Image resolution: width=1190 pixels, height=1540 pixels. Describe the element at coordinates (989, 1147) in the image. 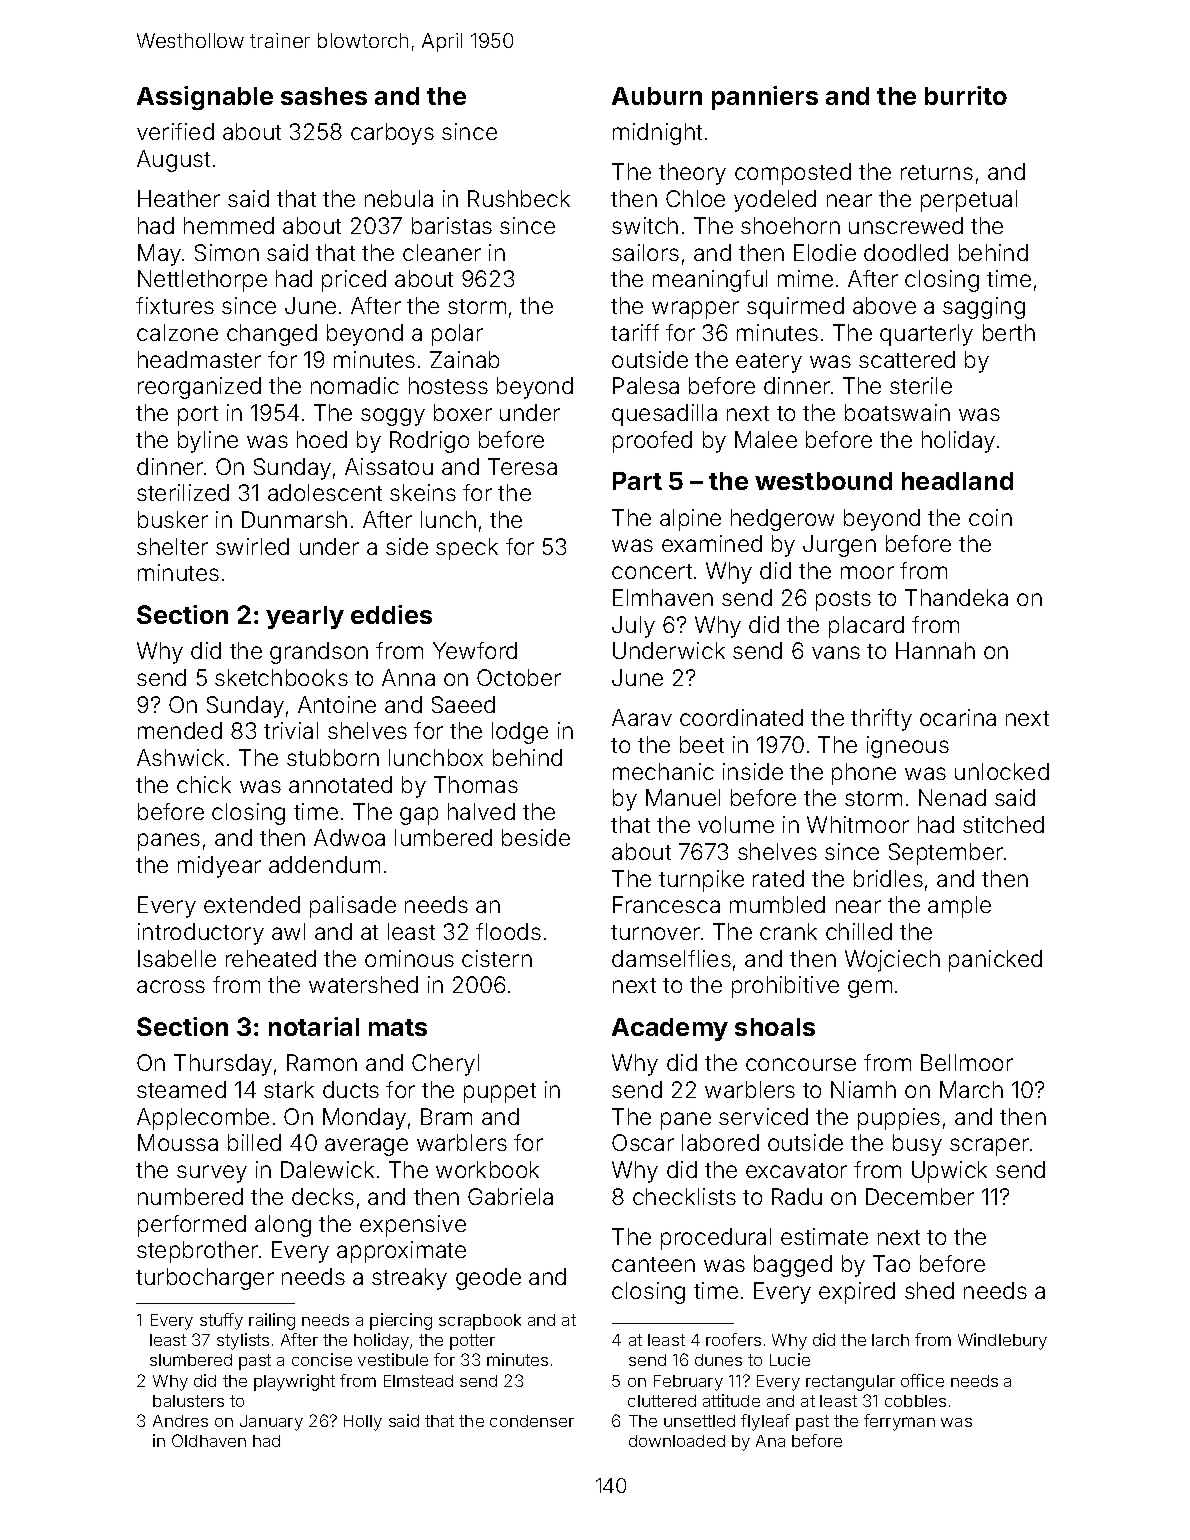

I see `scraper` at that location.
